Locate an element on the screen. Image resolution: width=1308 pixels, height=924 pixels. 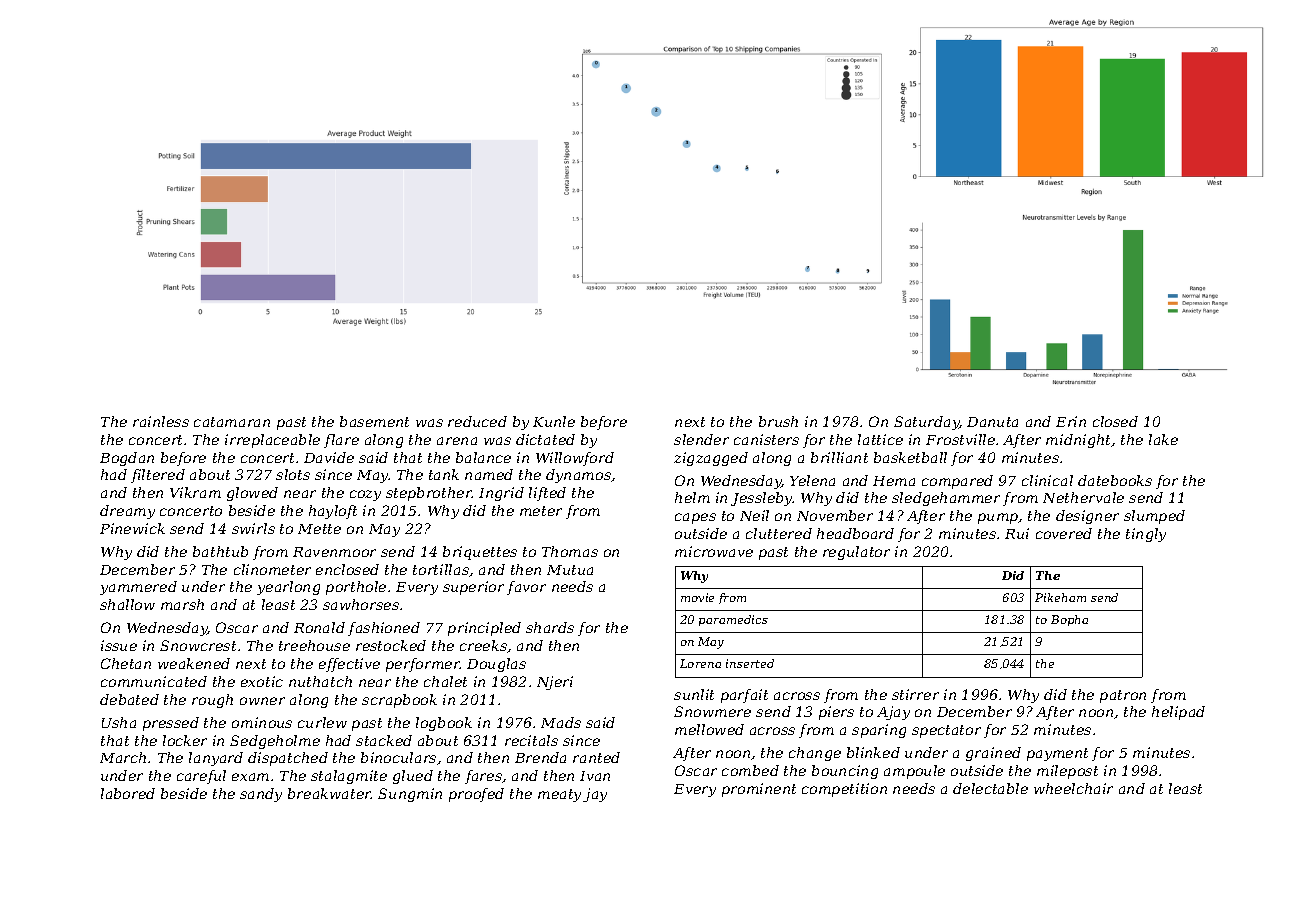
paramedics is located at coordinates (733, 620).
